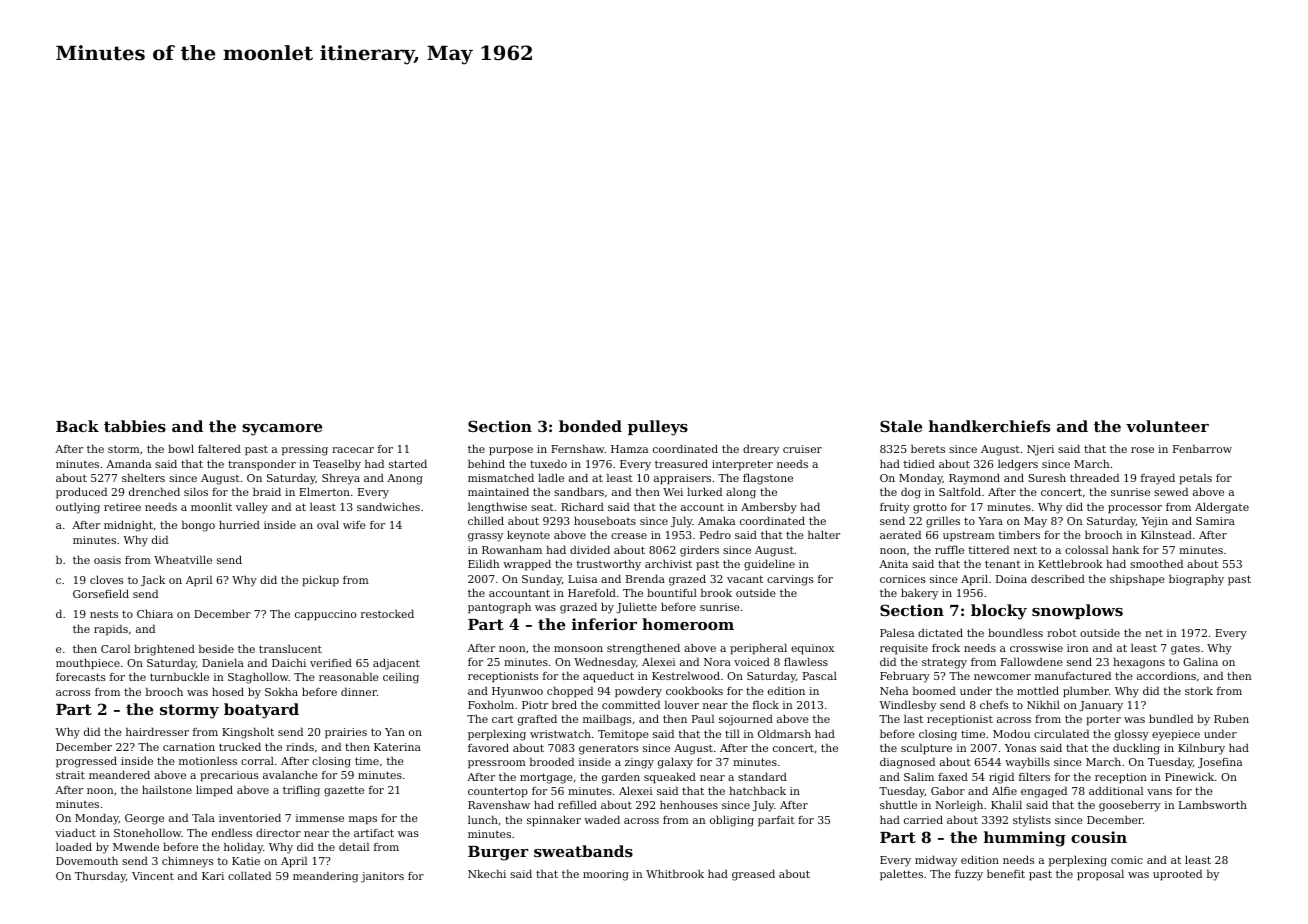  What do you see at coordinates (107, 560) in the screenshot?
I see `oasis` at bounding box center [107, 560].
